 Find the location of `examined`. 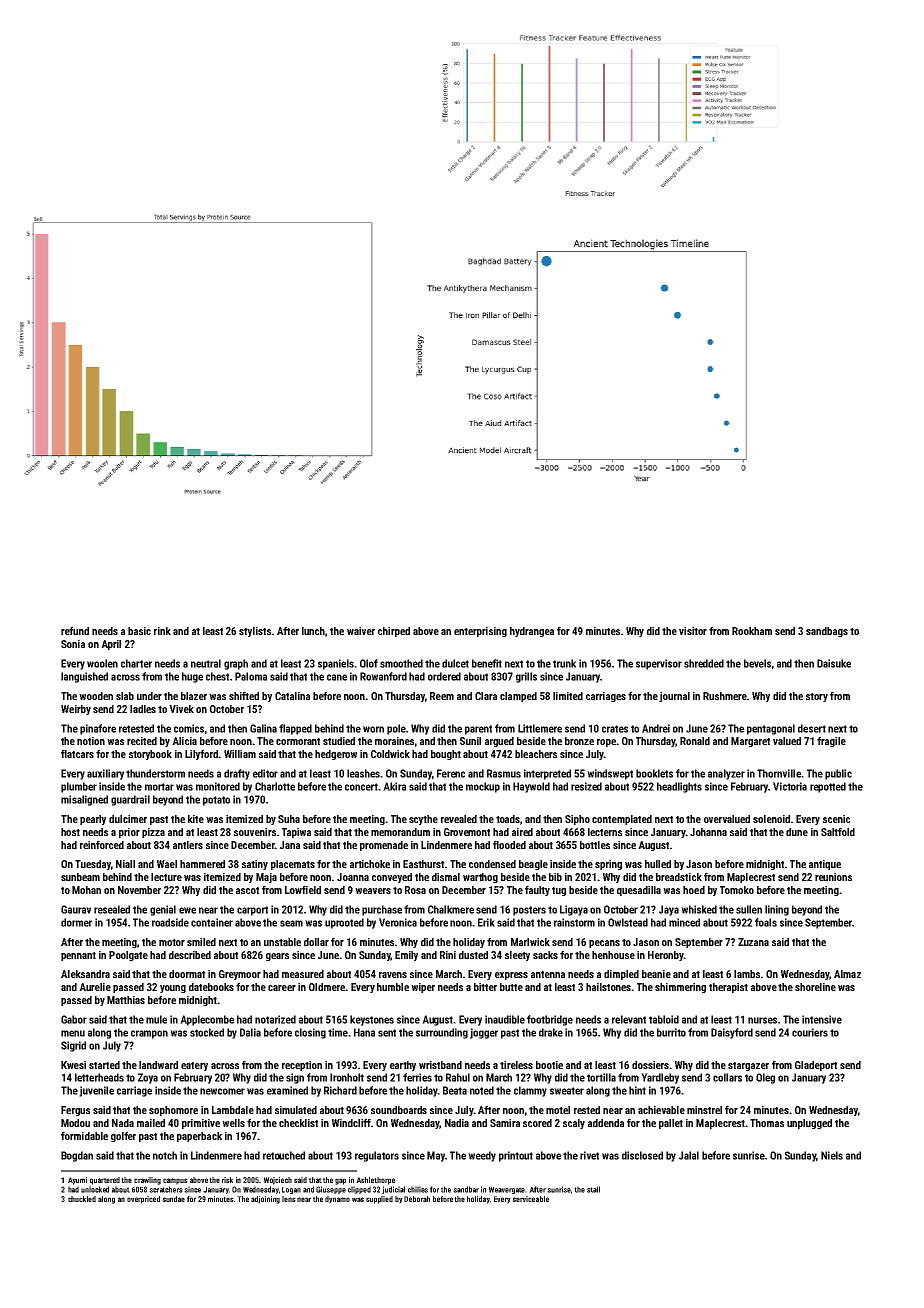

examined is located at coordinates (287, 1090).
